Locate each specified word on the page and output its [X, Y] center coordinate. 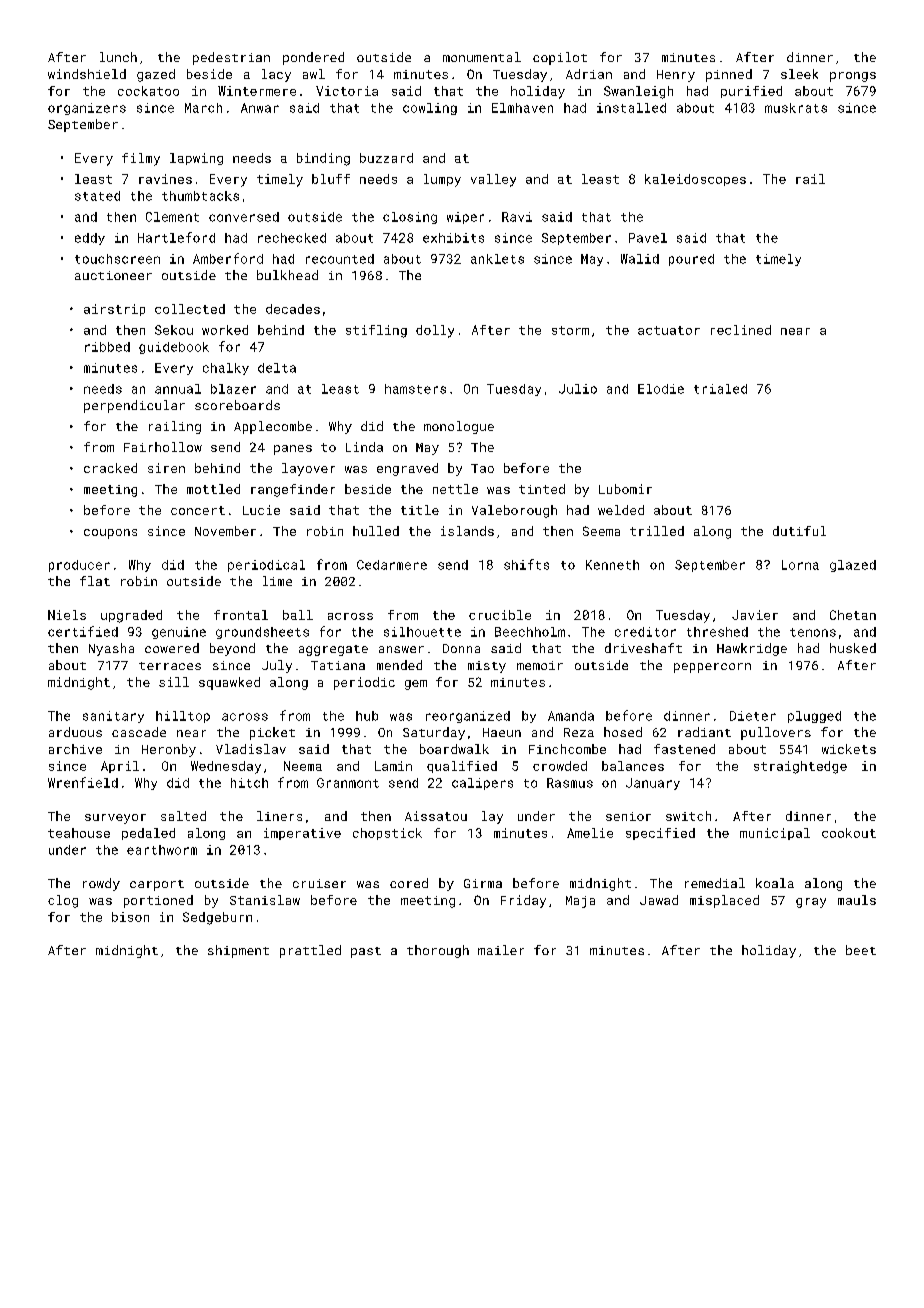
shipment [238, 951]
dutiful [799, 531]
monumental [482, 57]
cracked [110, 468]
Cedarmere [392, 565]
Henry [676, 76]
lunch [118, 57]
